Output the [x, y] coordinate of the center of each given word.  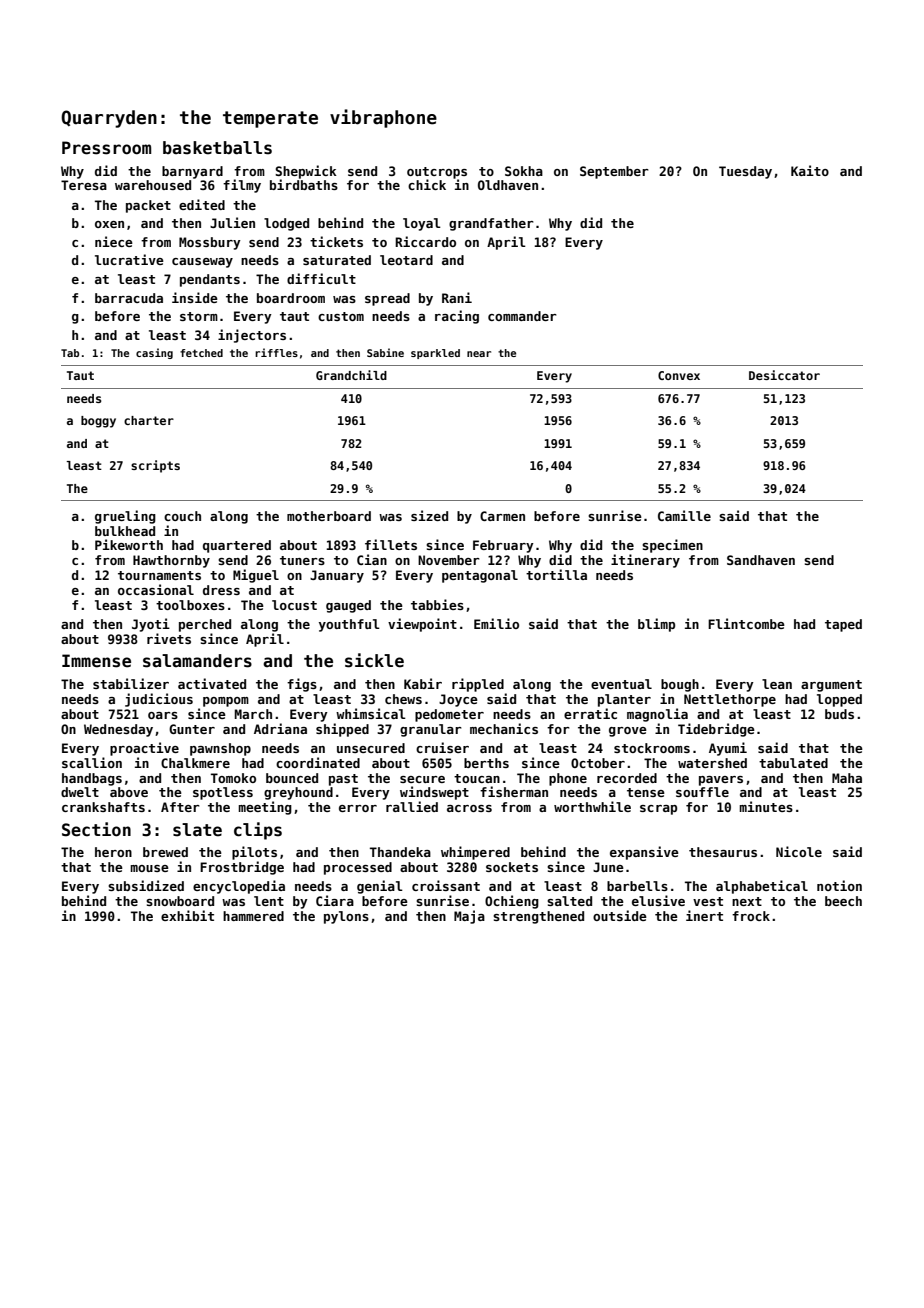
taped [843, 625]
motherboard [329, 516]
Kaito [810, 170]
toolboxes [190, 605]
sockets [512, 867]
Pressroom [106, 148]
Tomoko [233, 778]
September [614, 172]
